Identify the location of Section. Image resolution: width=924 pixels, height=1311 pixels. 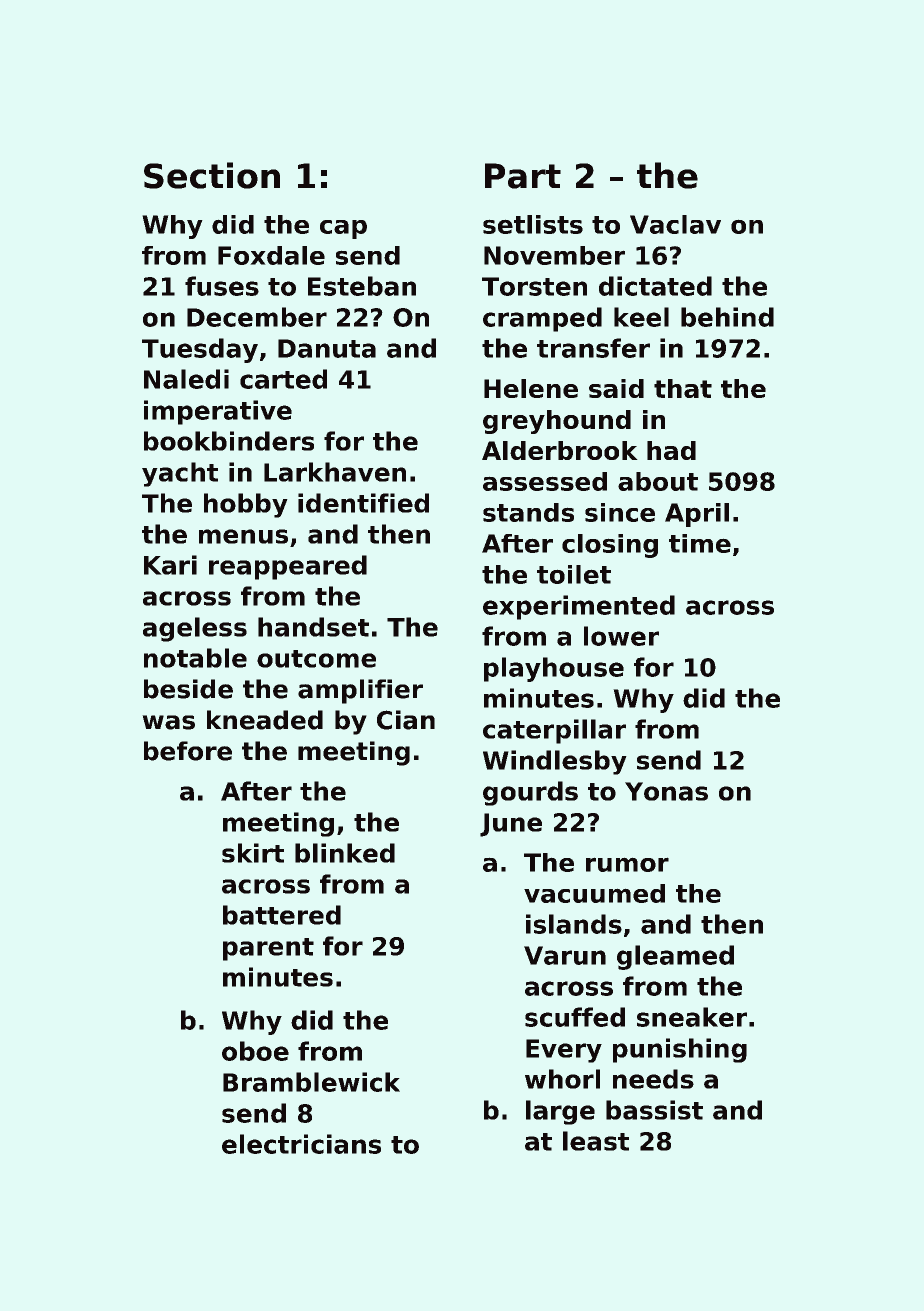
(212, 175).
